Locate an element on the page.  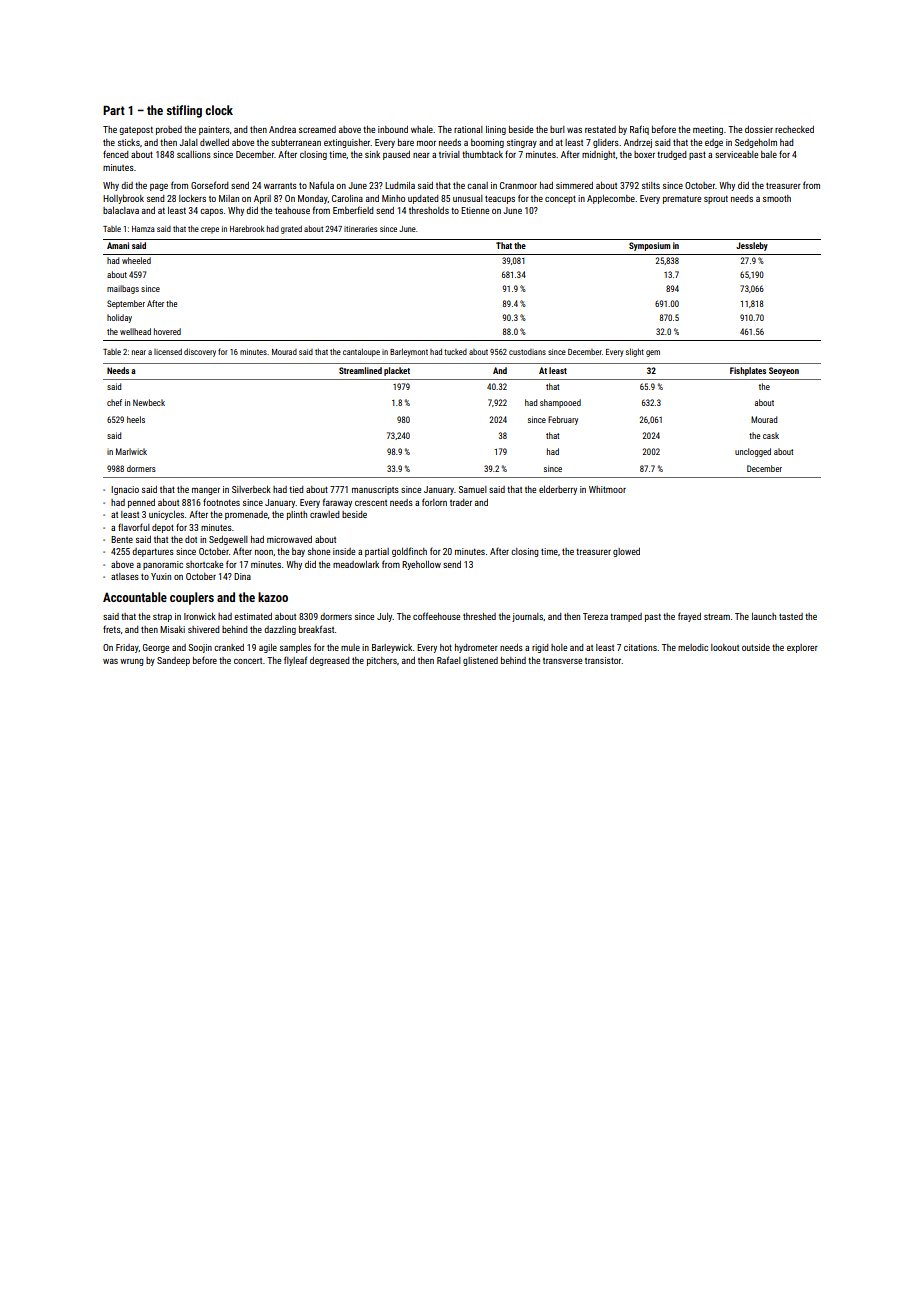
thresholds is located at coordinates (429, 210).
